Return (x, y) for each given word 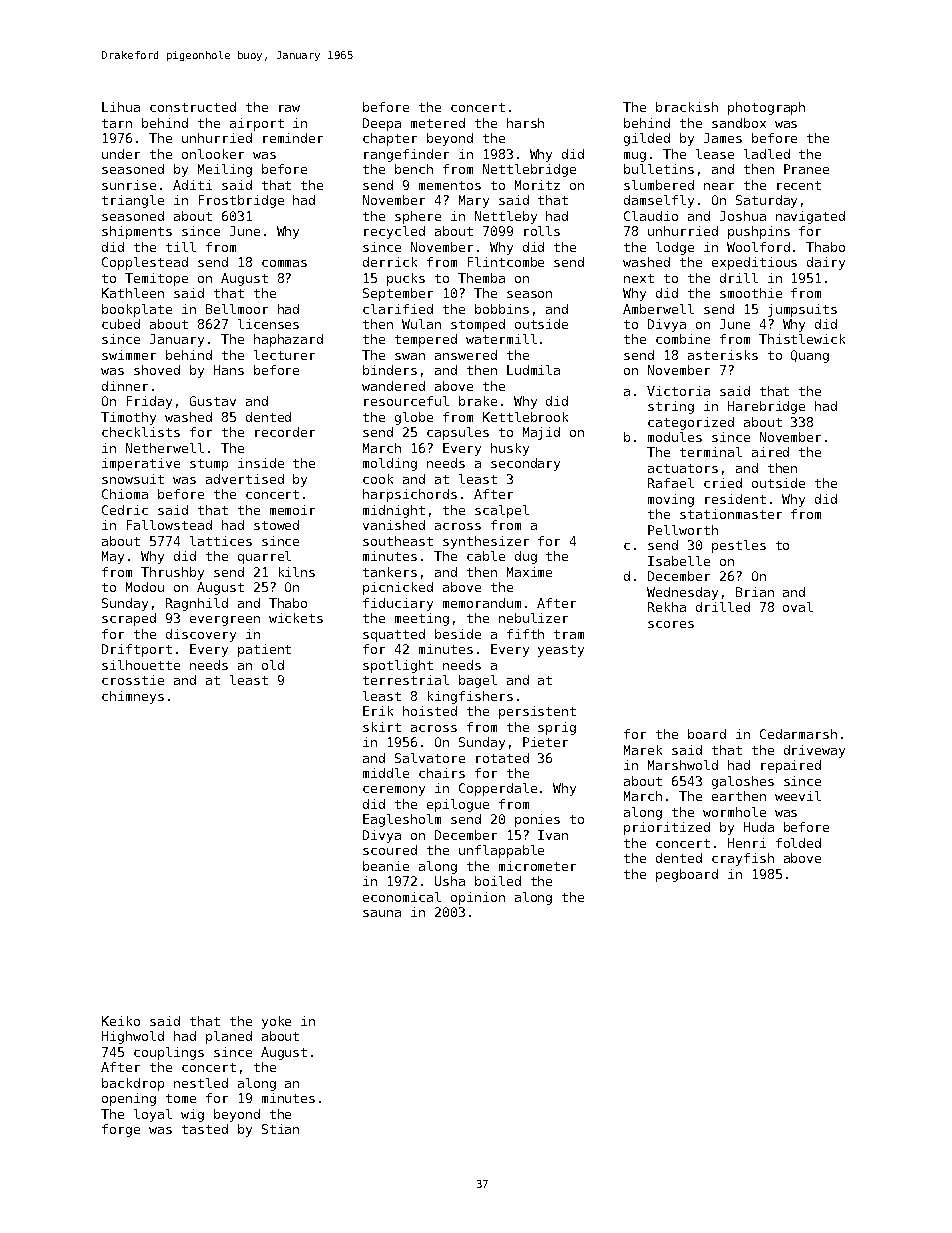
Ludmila (533, 370)
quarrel (264, 557)
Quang (810, 356)
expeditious (754, 263)
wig (192, 1115)
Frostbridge (241, 201)
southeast (398, 541)
